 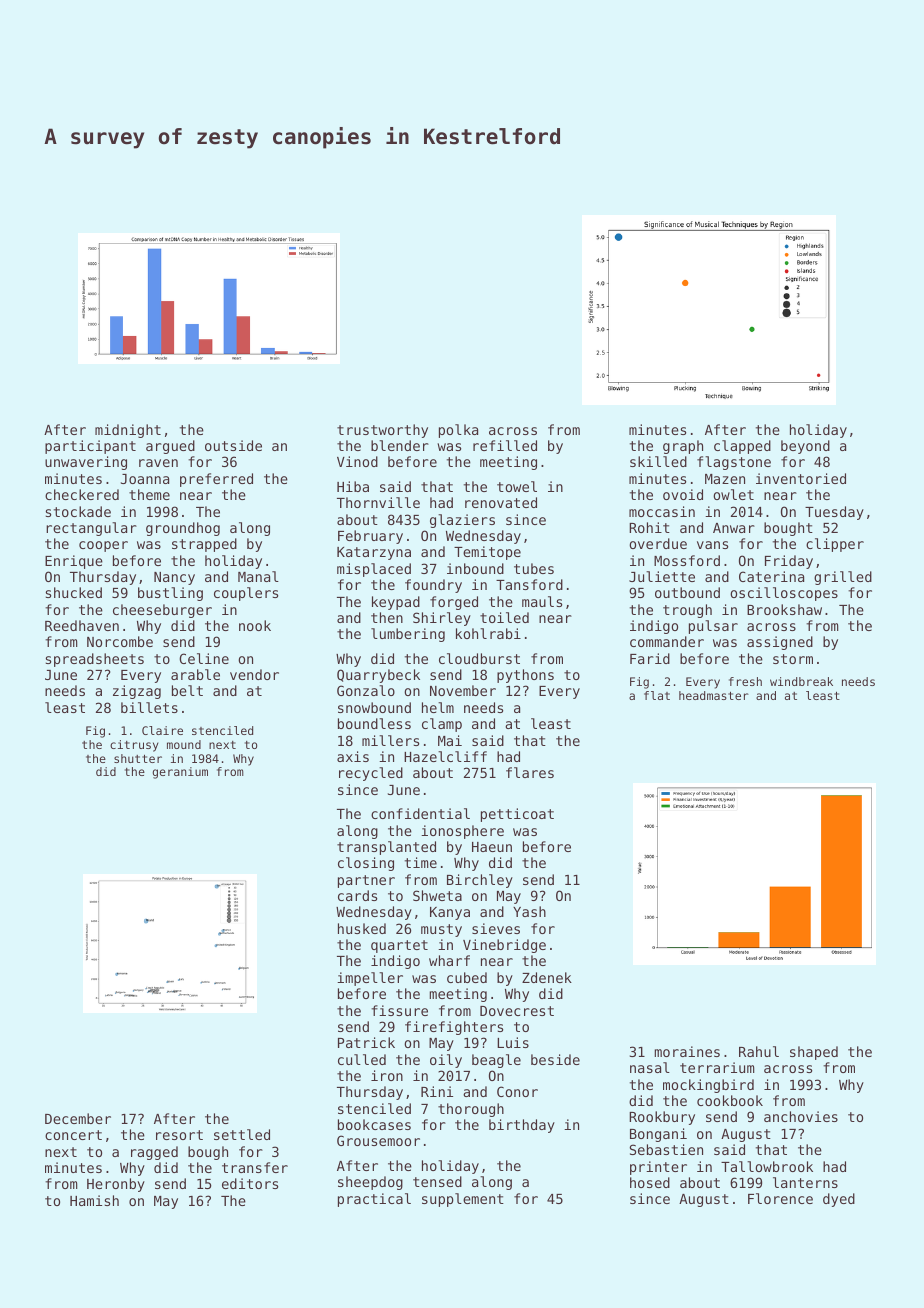 I want to click on Mazen, so click(x=725, y=479).
